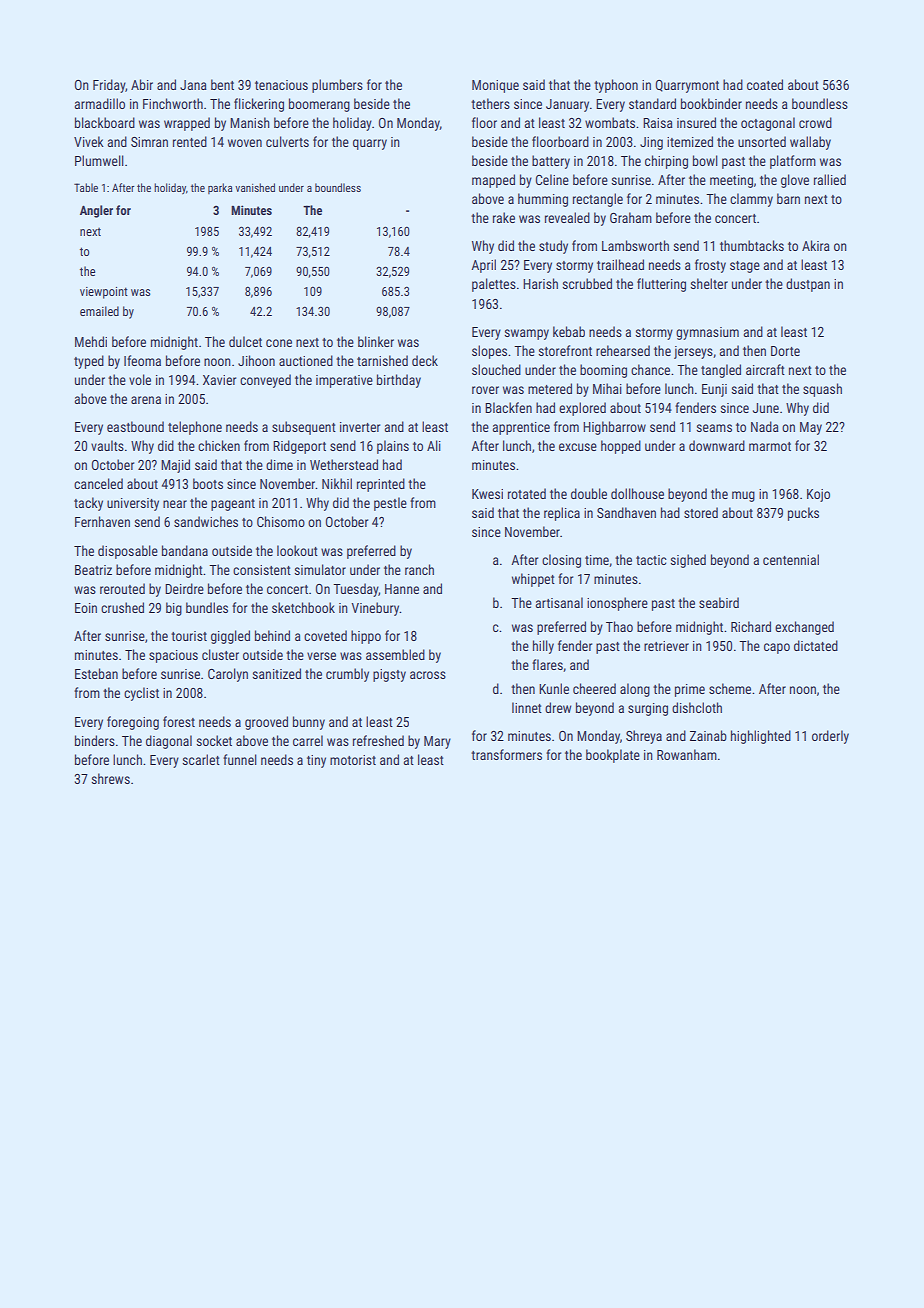 The image size is (924, 1308). What do you see at coordinates (551, 162) in the image?
I see `battery` at bounding box center [551, 162].
